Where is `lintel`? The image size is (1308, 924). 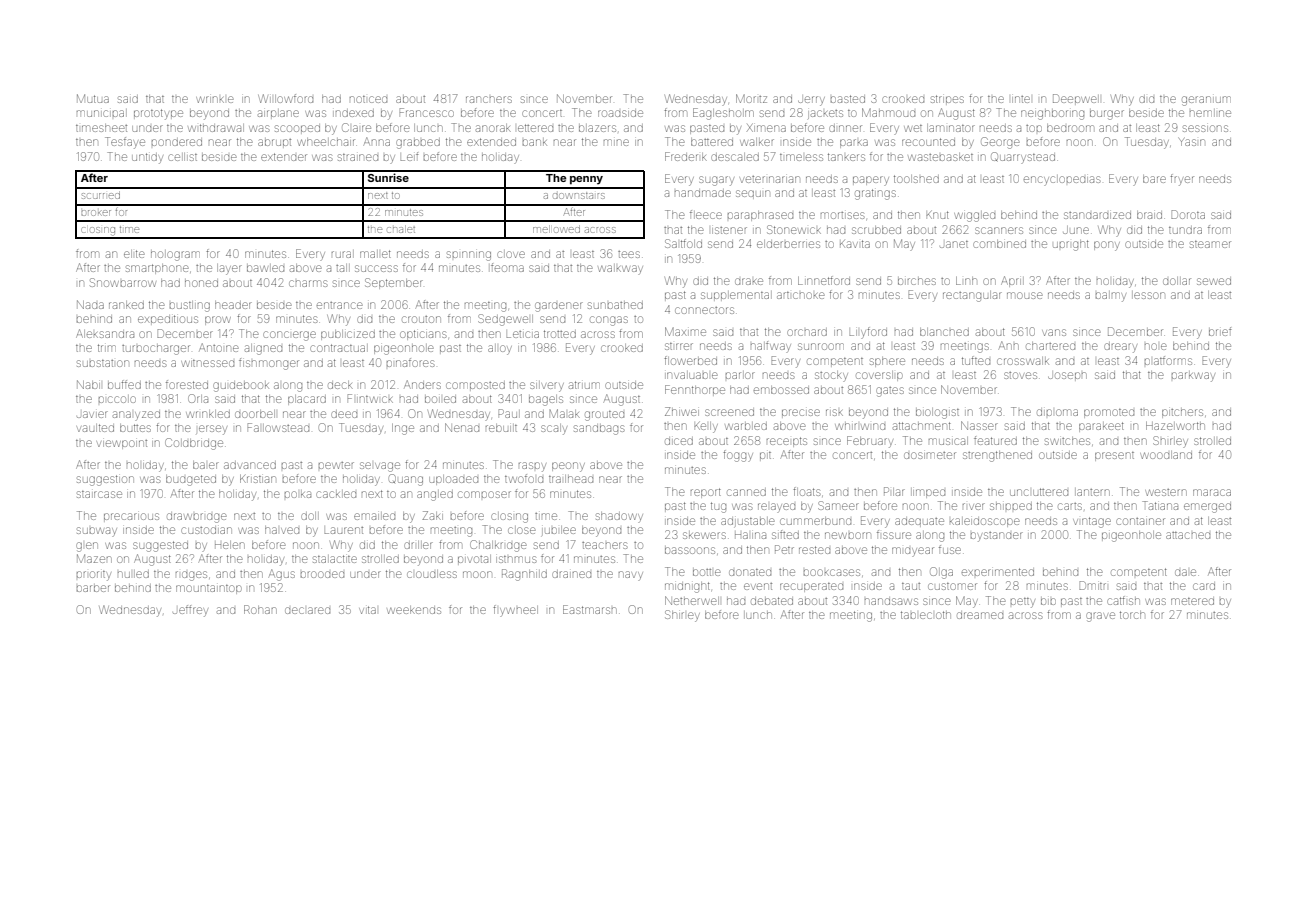
lintel is located at coordinates (1021, 99).
